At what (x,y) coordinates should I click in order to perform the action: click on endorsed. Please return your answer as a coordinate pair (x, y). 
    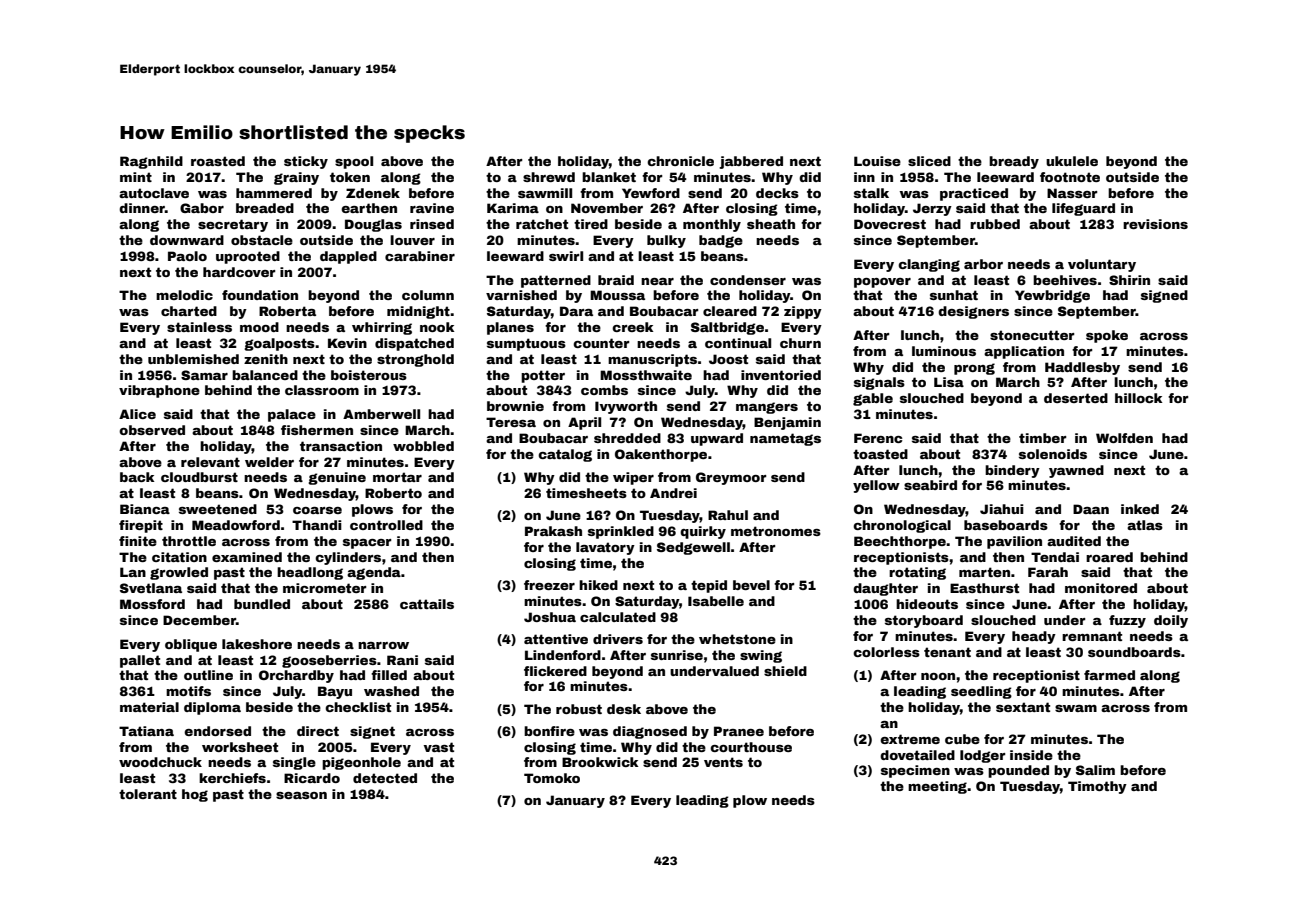
    Looking at the image, I should click on (217, 731).
